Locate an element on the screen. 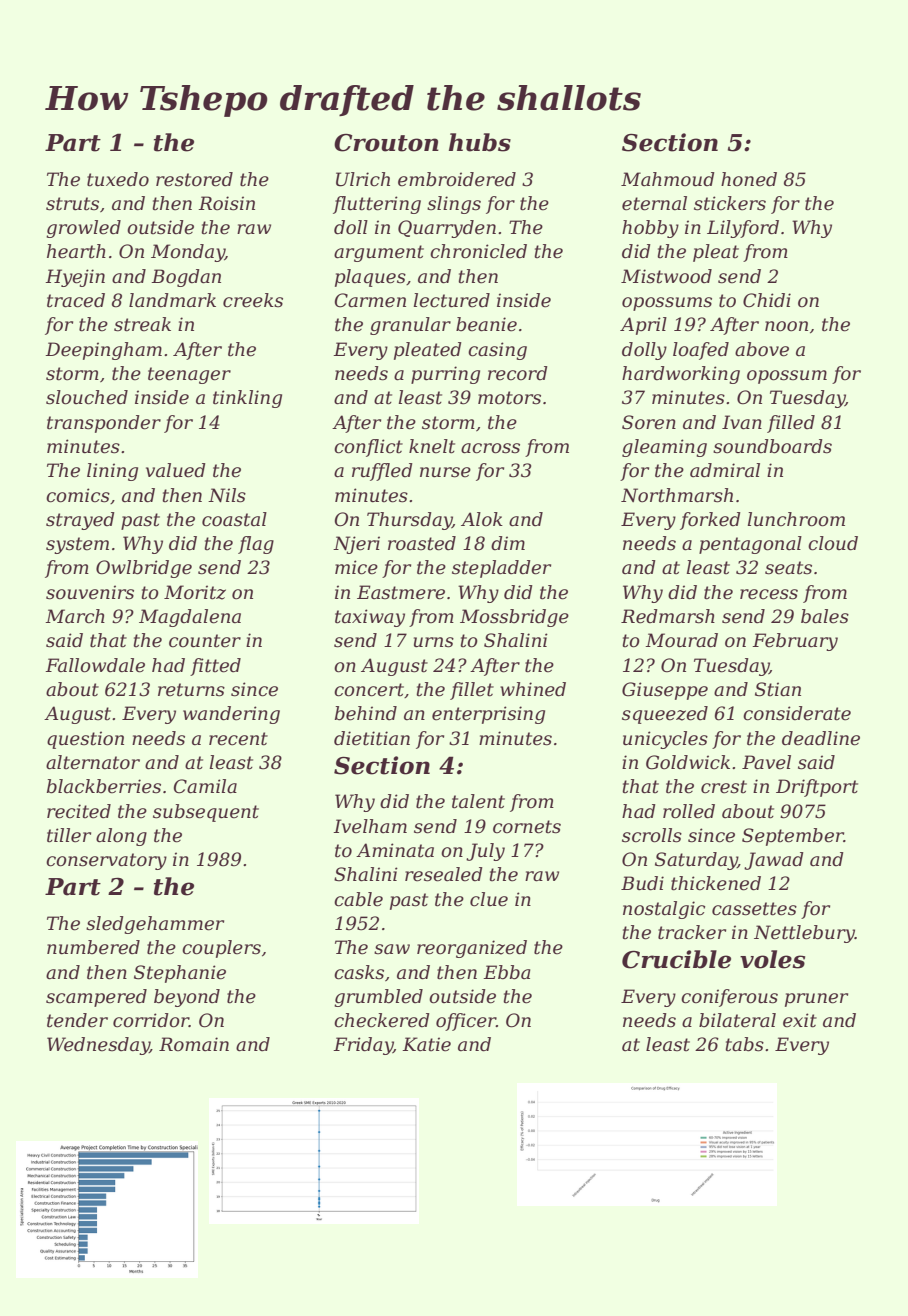  above is located at coordinates (762, 349).
